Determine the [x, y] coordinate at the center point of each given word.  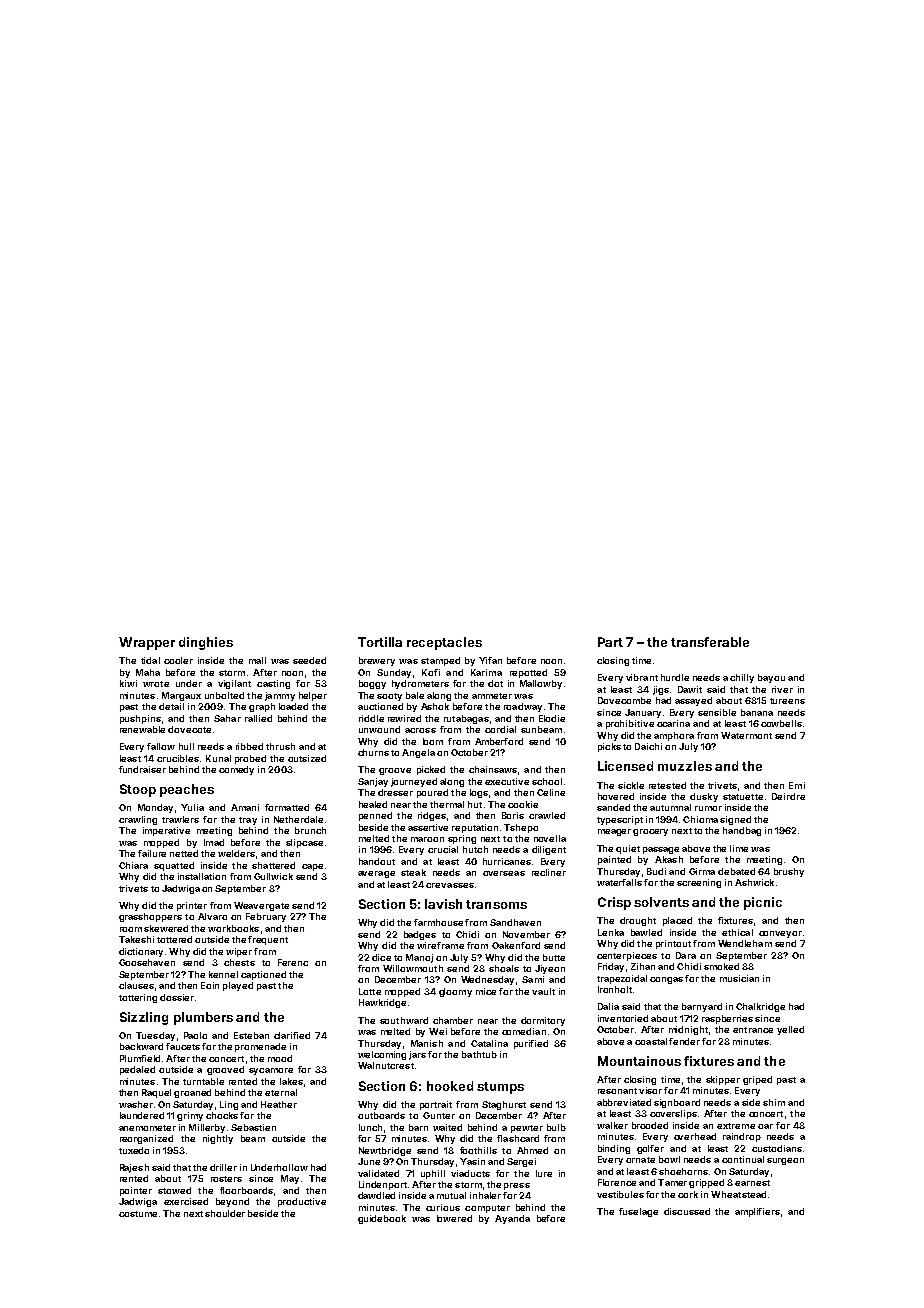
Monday [155, 808]
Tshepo [521, 828]
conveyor [780, 934]
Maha [148, 672]
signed [735, 820]
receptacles [444, 643]
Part [610, 642]
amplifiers [757, 1212]
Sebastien [253, 1127]
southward [404, 1020]
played [238, 986]
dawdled [376, 1195]
